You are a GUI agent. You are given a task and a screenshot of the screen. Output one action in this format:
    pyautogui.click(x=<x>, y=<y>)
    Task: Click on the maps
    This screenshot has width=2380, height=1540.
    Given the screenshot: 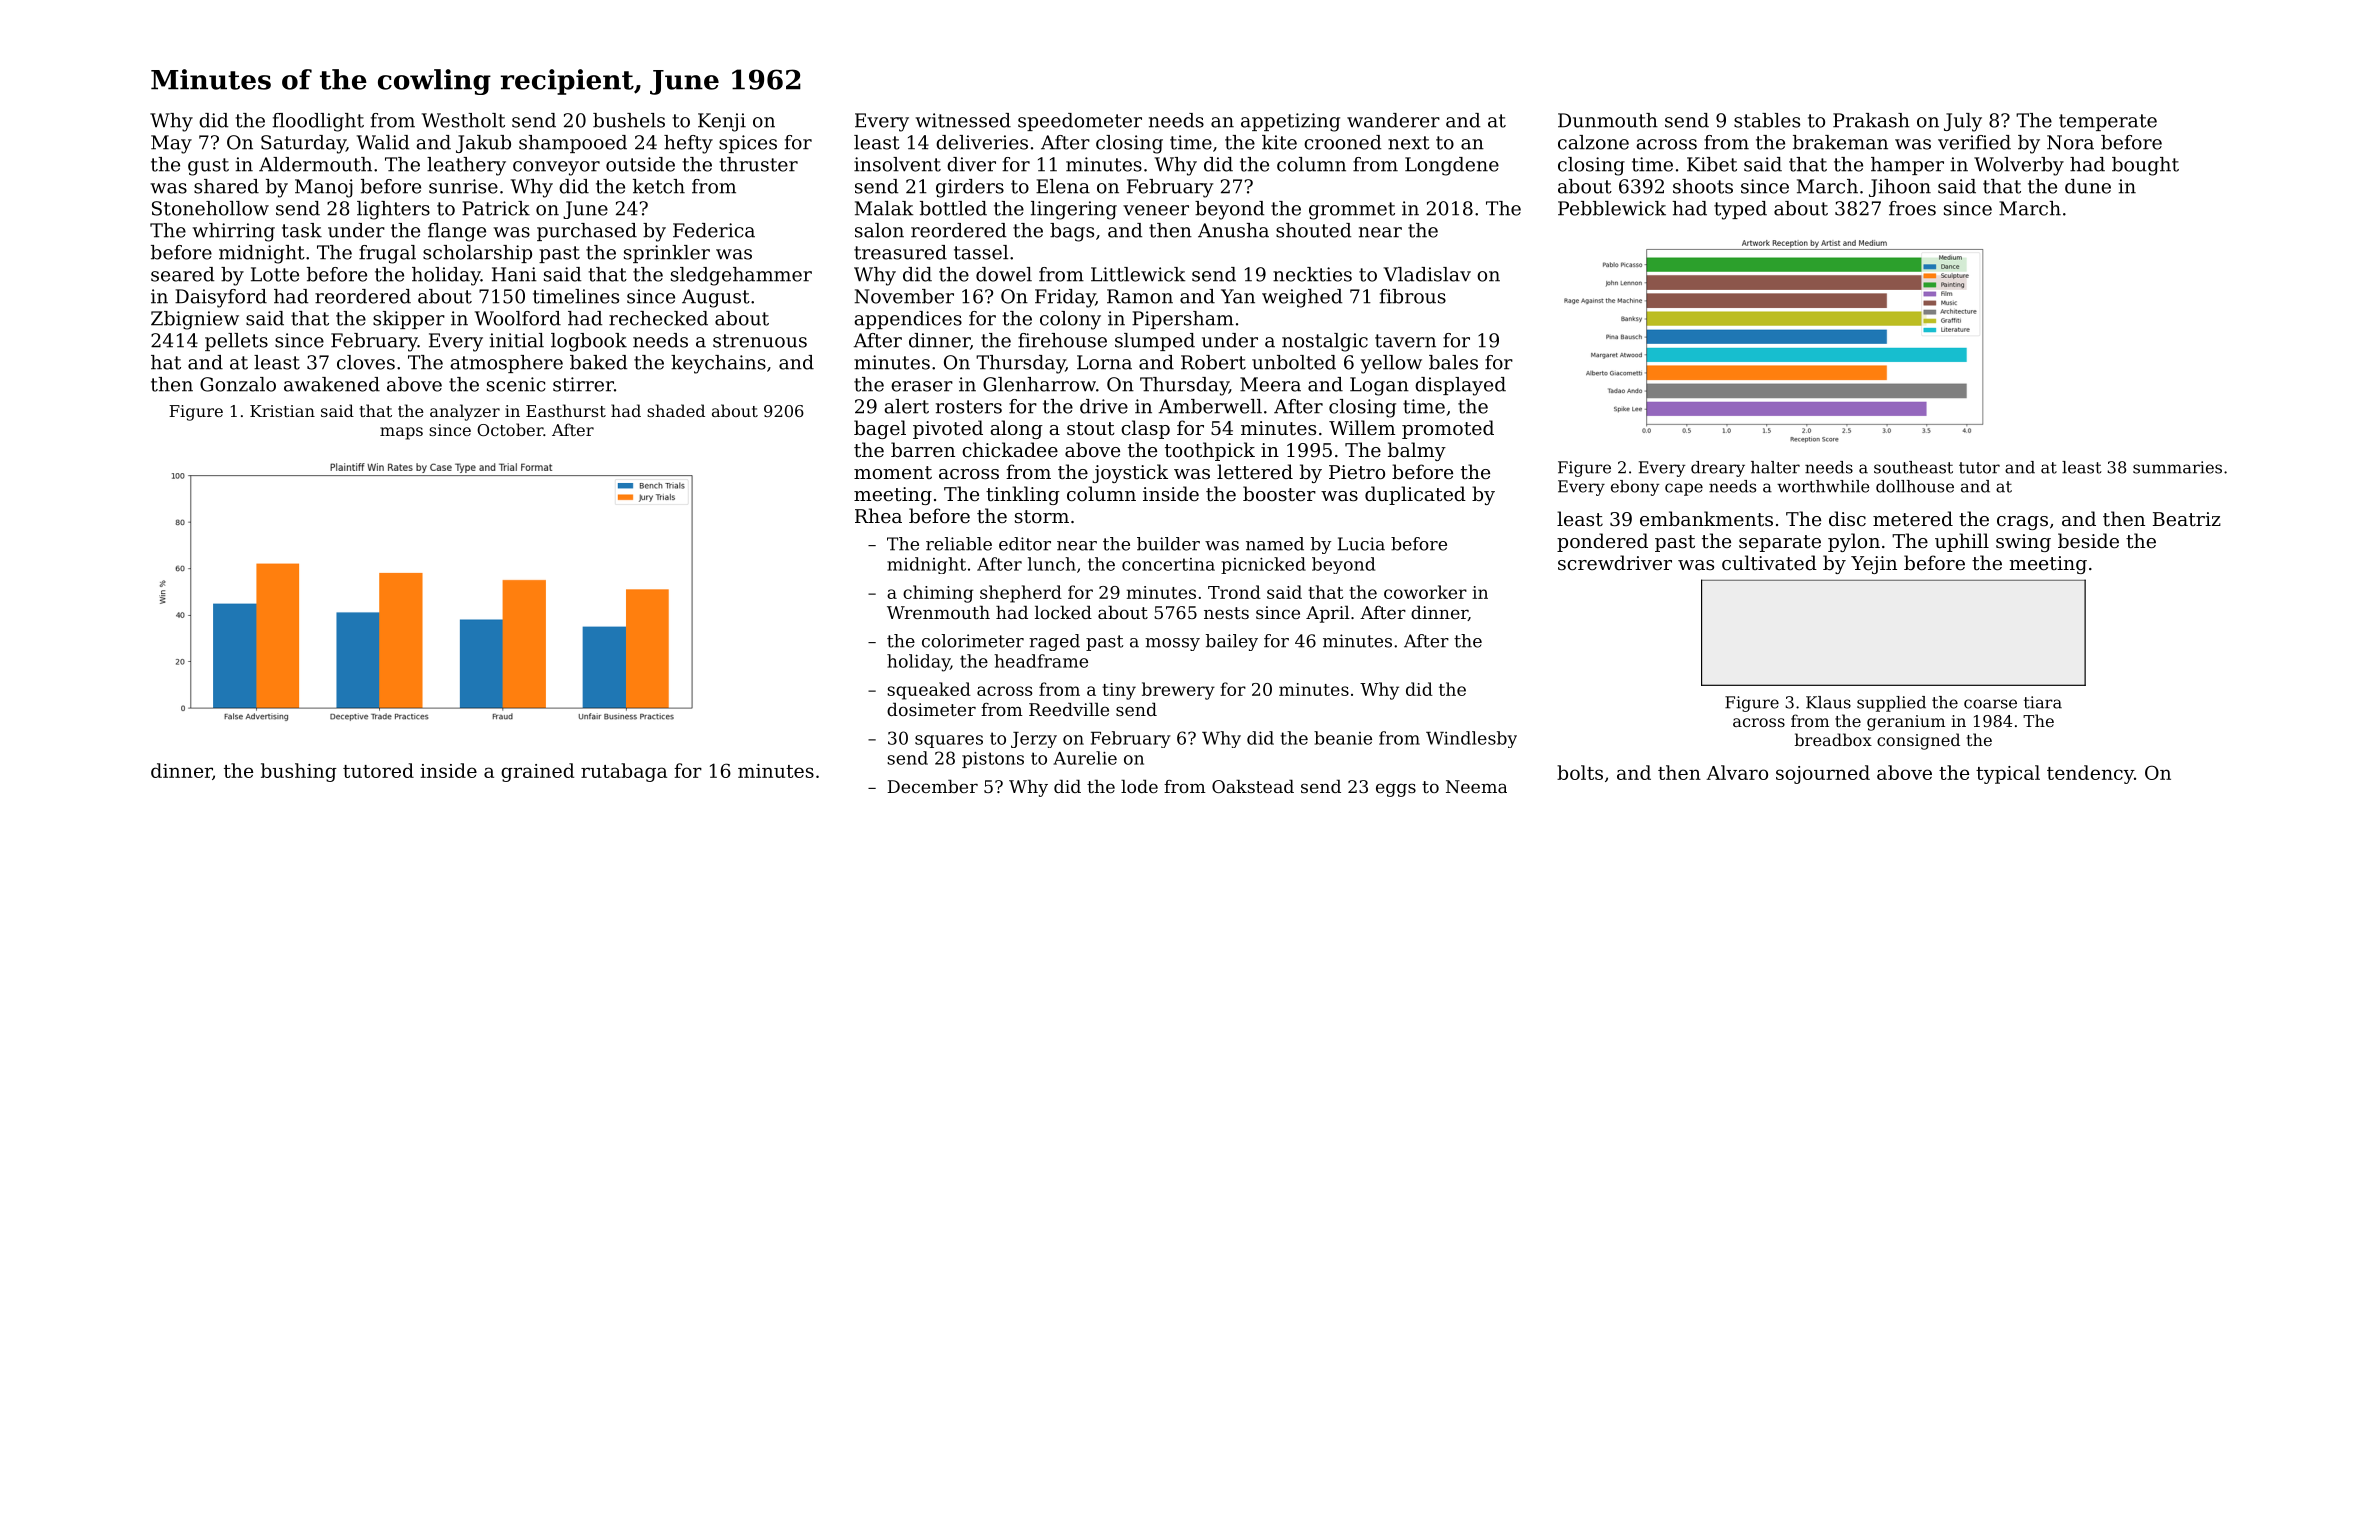 What is the action you would take?
    pyautogui.click(x=401, y=433)
